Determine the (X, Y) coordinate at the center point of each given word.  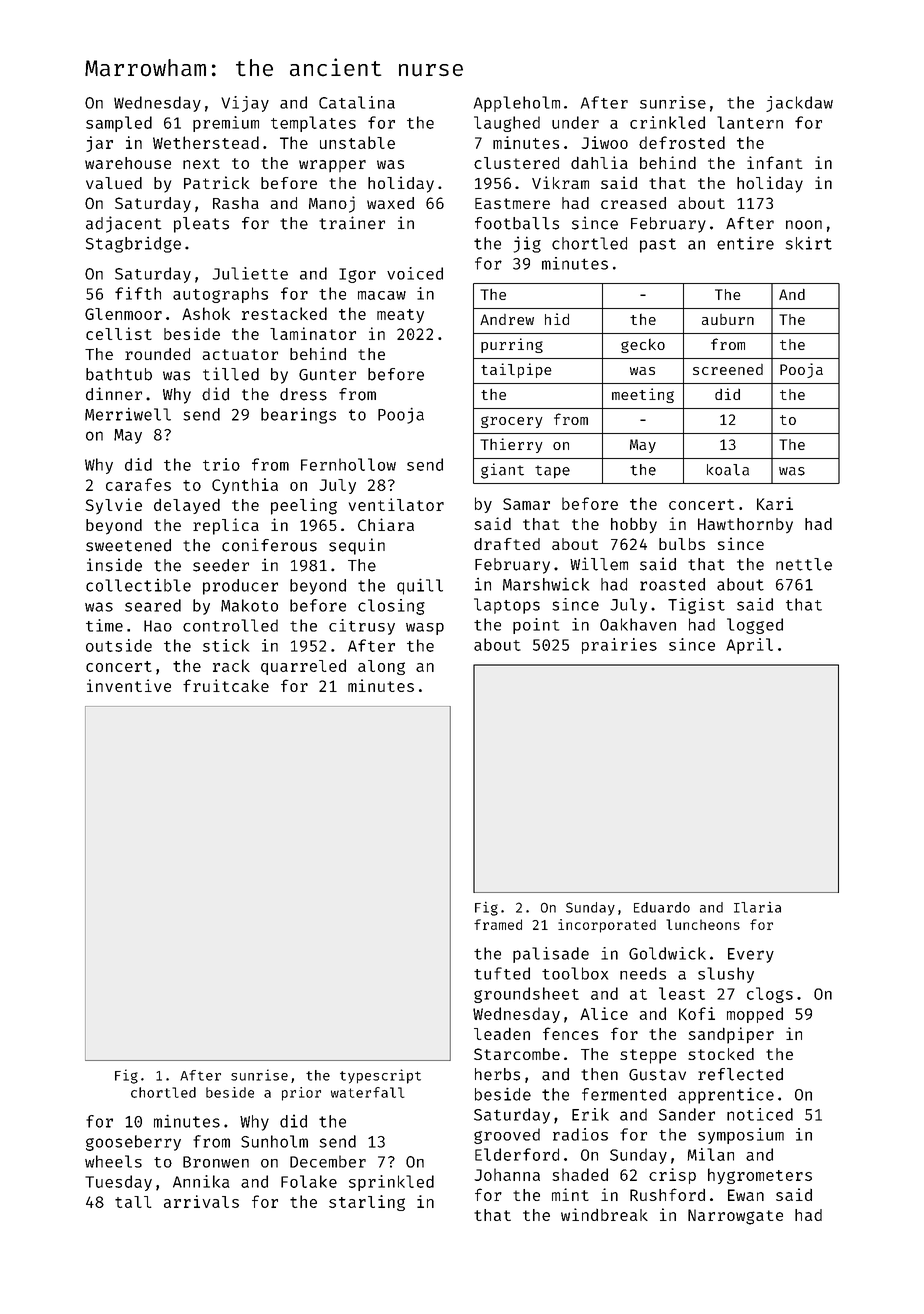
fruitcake (226, 685)
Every (751, 955)
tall (133, 1202)
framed (498, 924)
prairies (619, 646)
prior (301, 1094)
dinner (114, 394)
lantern (750, 122)
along (381, 667)
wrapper (332, 166)
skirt (809, 243)
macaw (382, 295)
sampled (119, 124)
